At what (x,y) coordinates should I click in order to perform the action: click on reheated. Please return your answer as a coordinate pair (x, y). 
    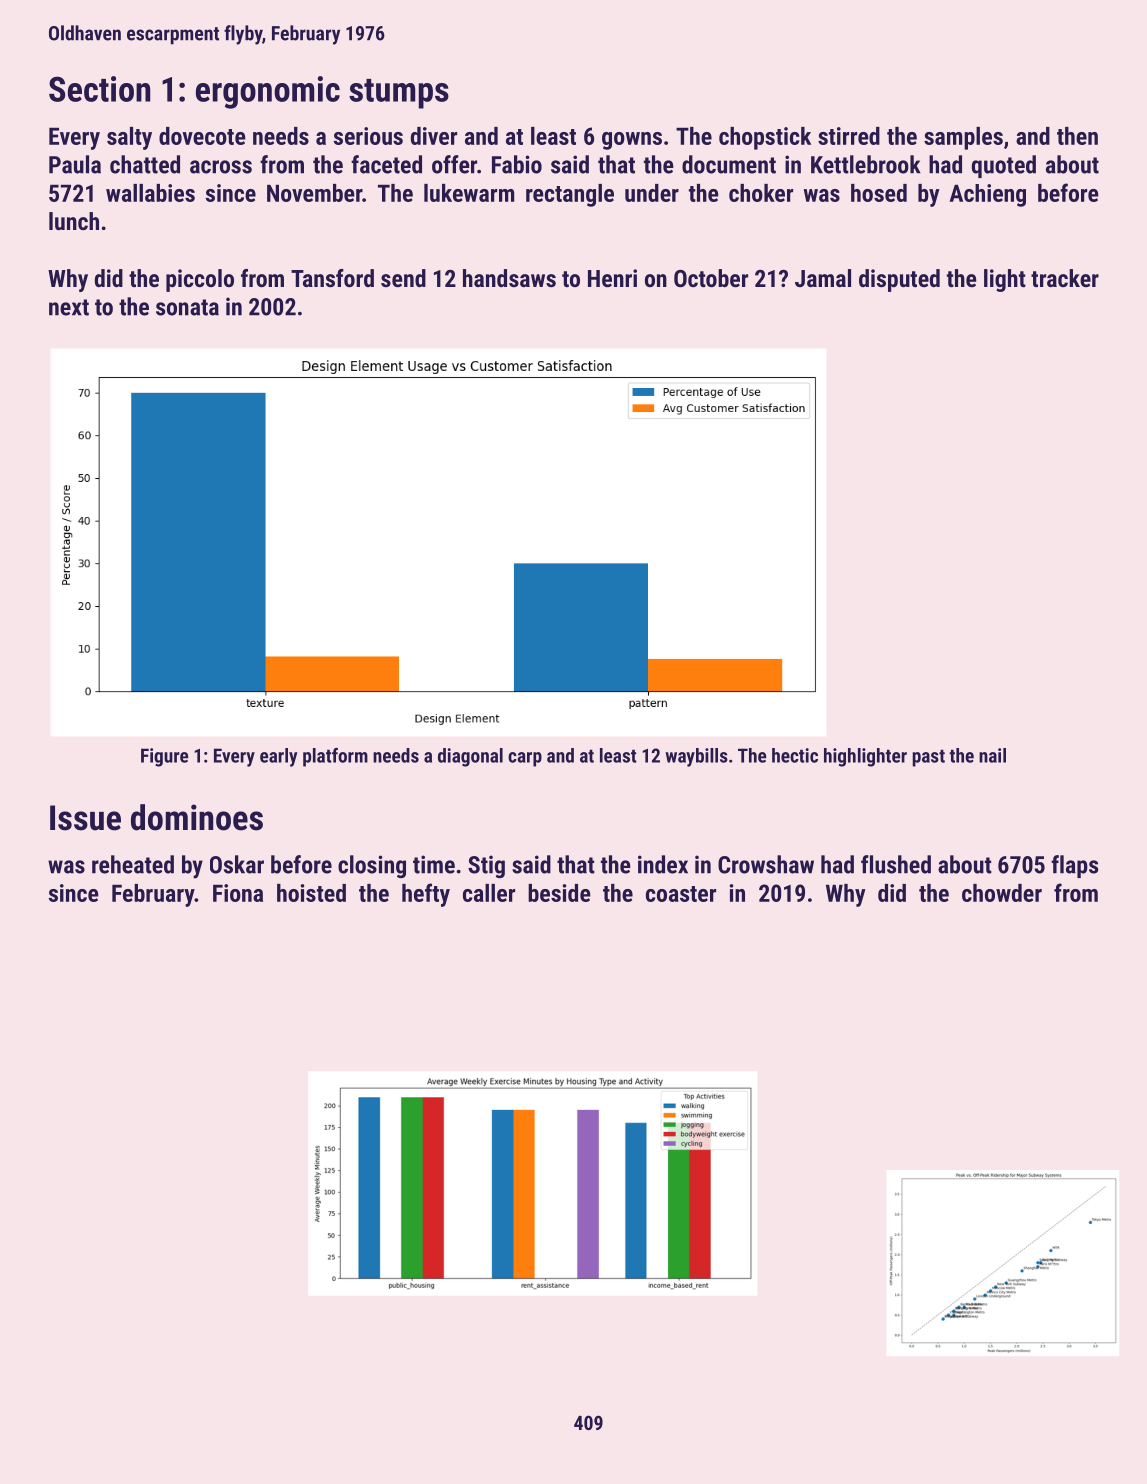
    Looking at the image, I should click on (133, 864).
